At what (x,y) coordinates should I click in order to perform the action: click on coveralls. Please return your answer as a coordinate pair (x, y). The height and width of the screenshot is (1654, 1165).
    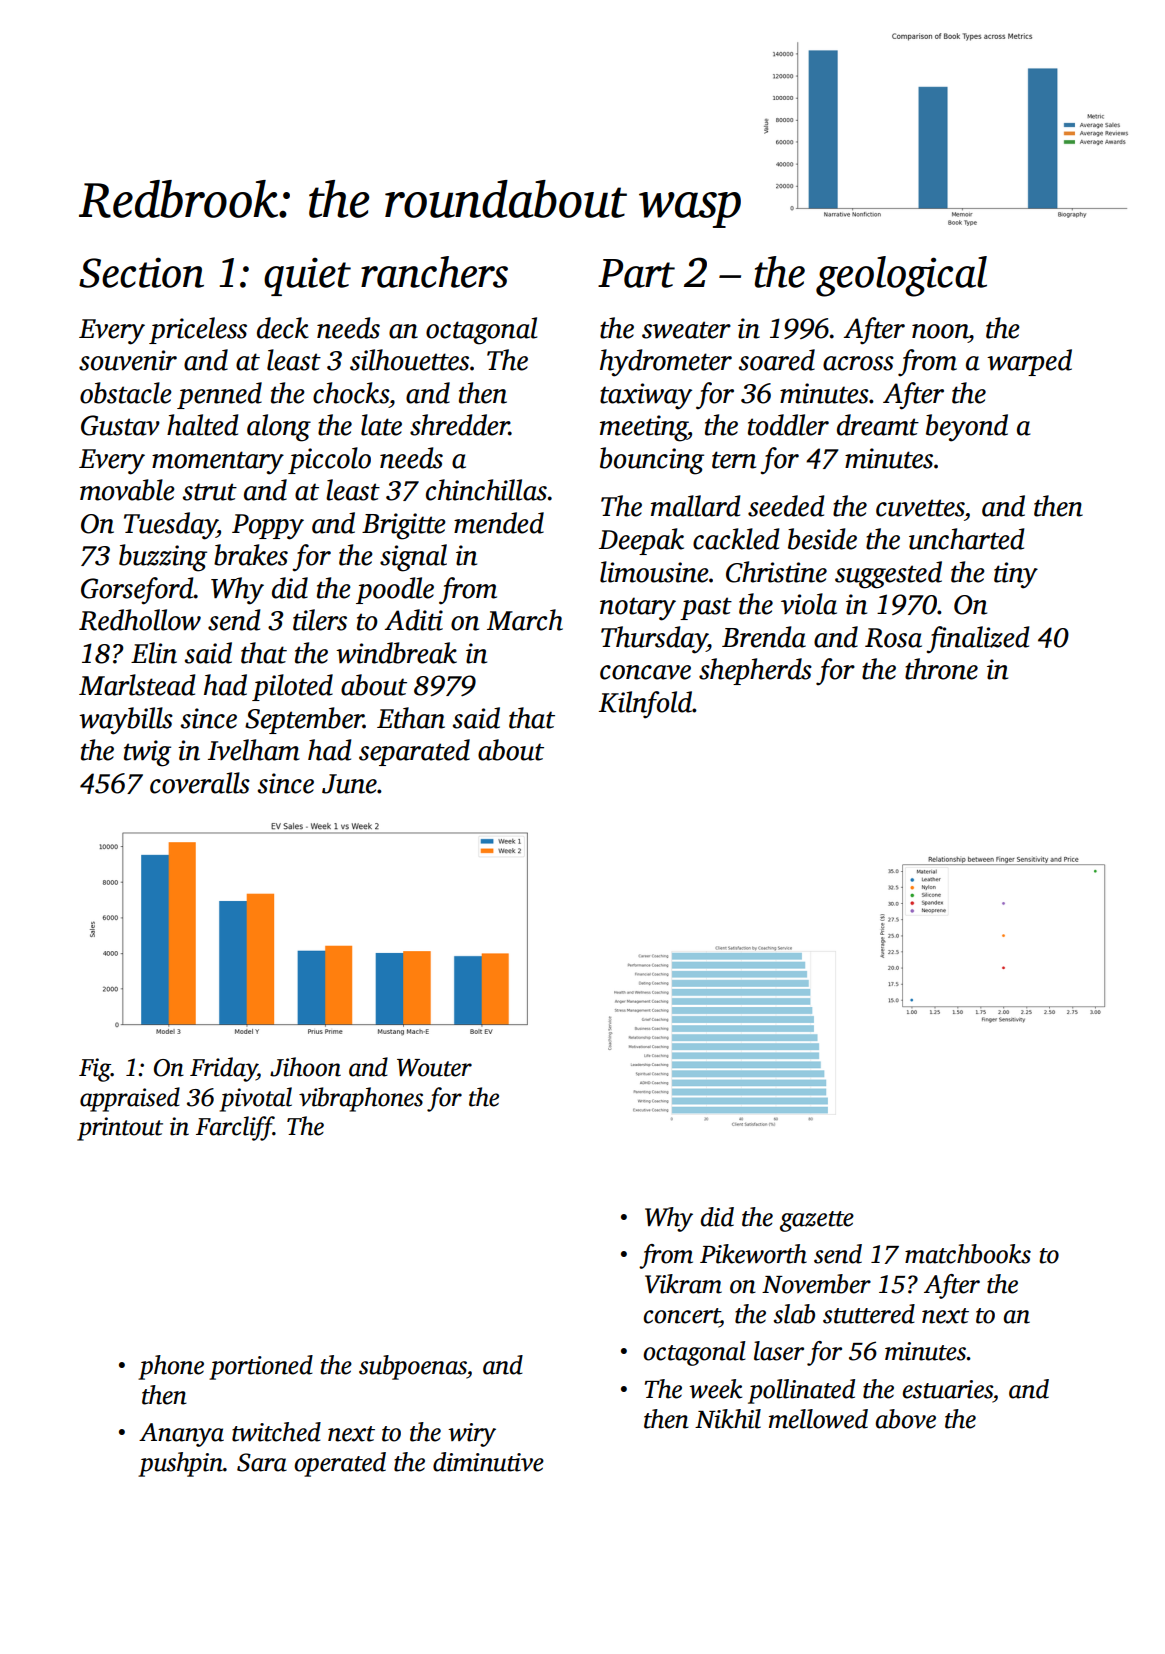
    Looking at the image, I should click on (200, 783).
